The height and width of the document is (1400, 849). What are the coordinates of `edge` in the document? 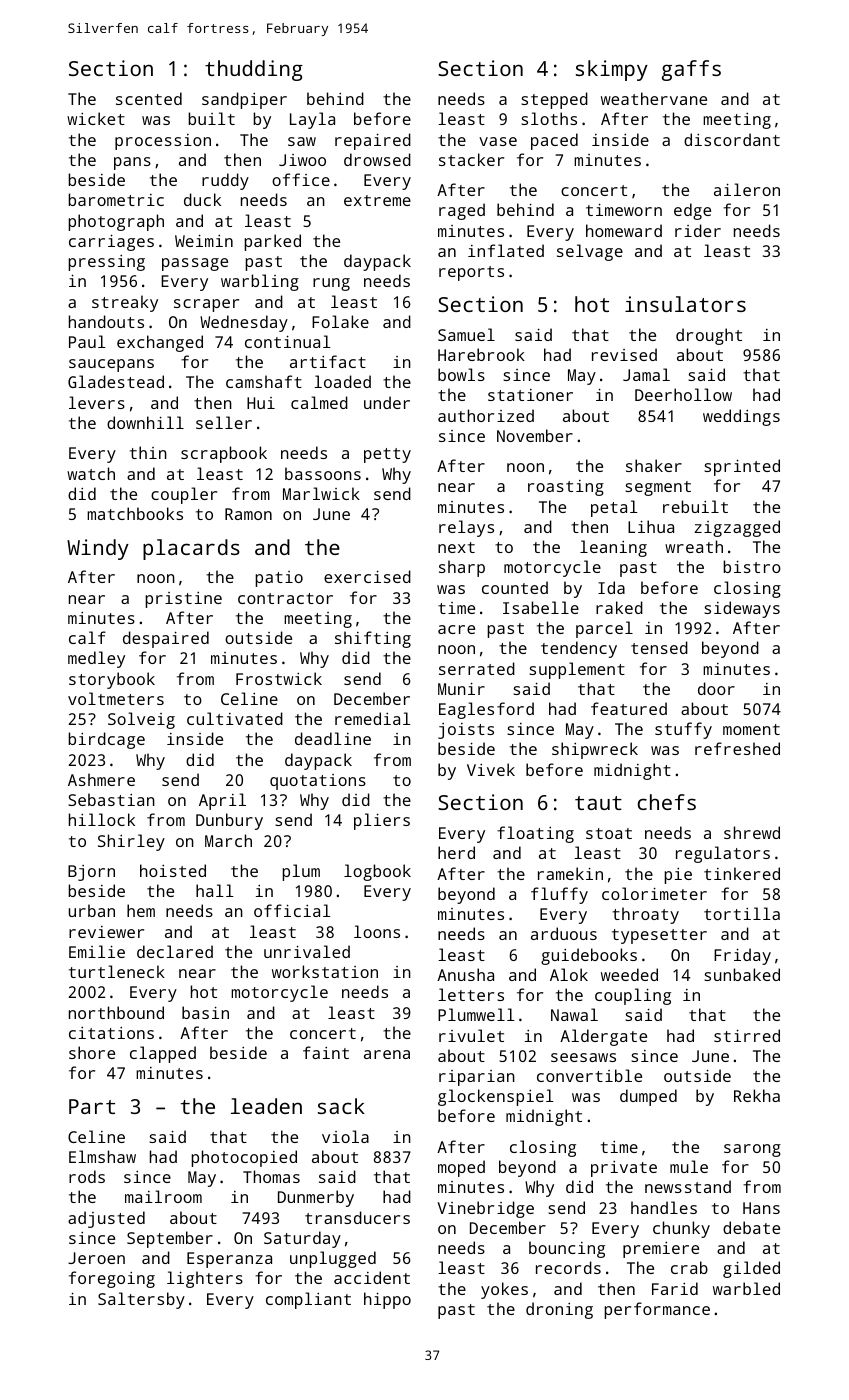 It's located at (692, 211).
